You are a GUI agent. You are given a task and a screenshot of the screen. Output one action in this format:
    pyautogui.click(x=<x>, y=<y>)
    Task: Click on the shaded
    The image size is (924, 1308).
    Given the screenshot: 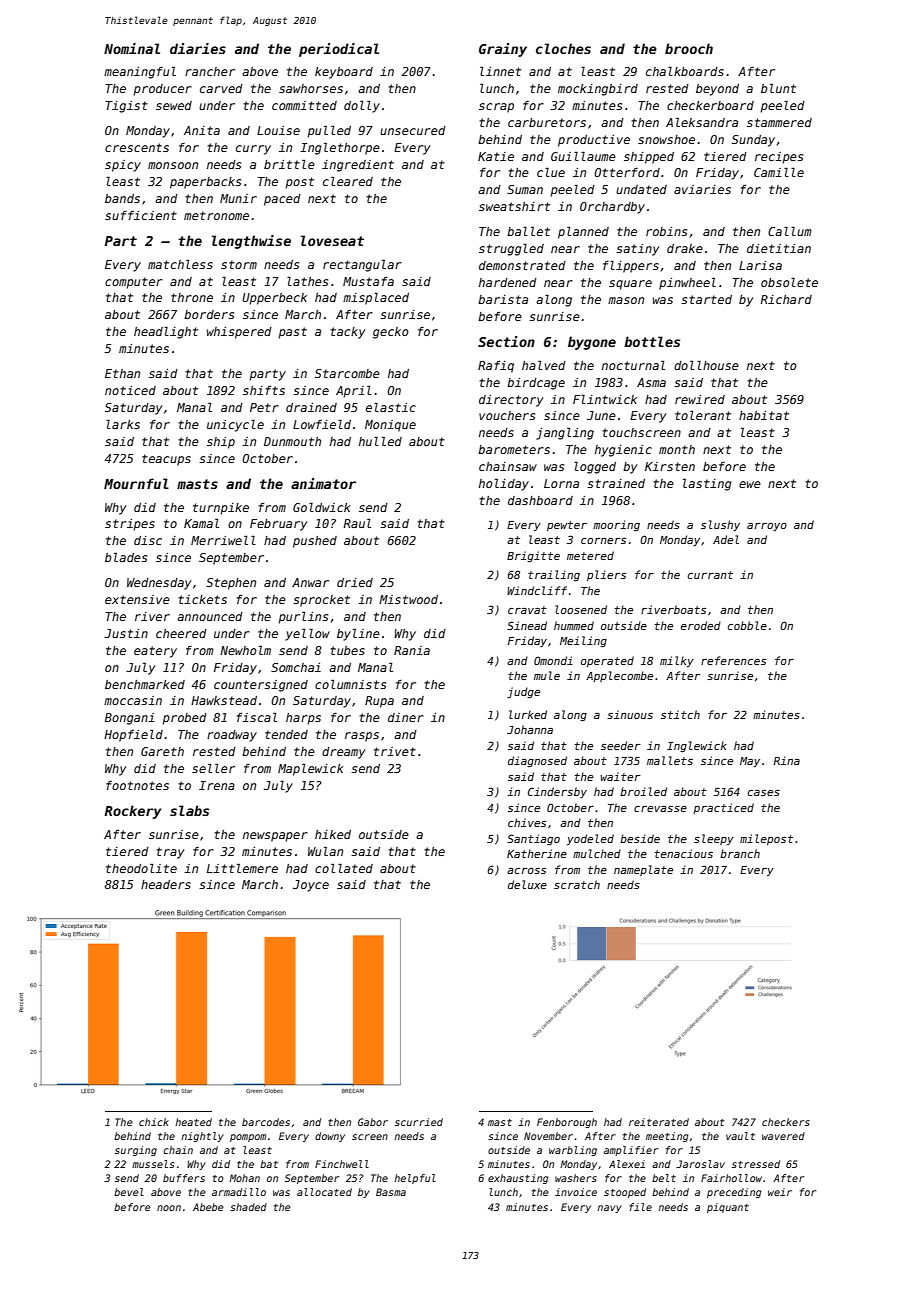 What is the action you would take?
    pyautogui.click(x=248, y=1207)
